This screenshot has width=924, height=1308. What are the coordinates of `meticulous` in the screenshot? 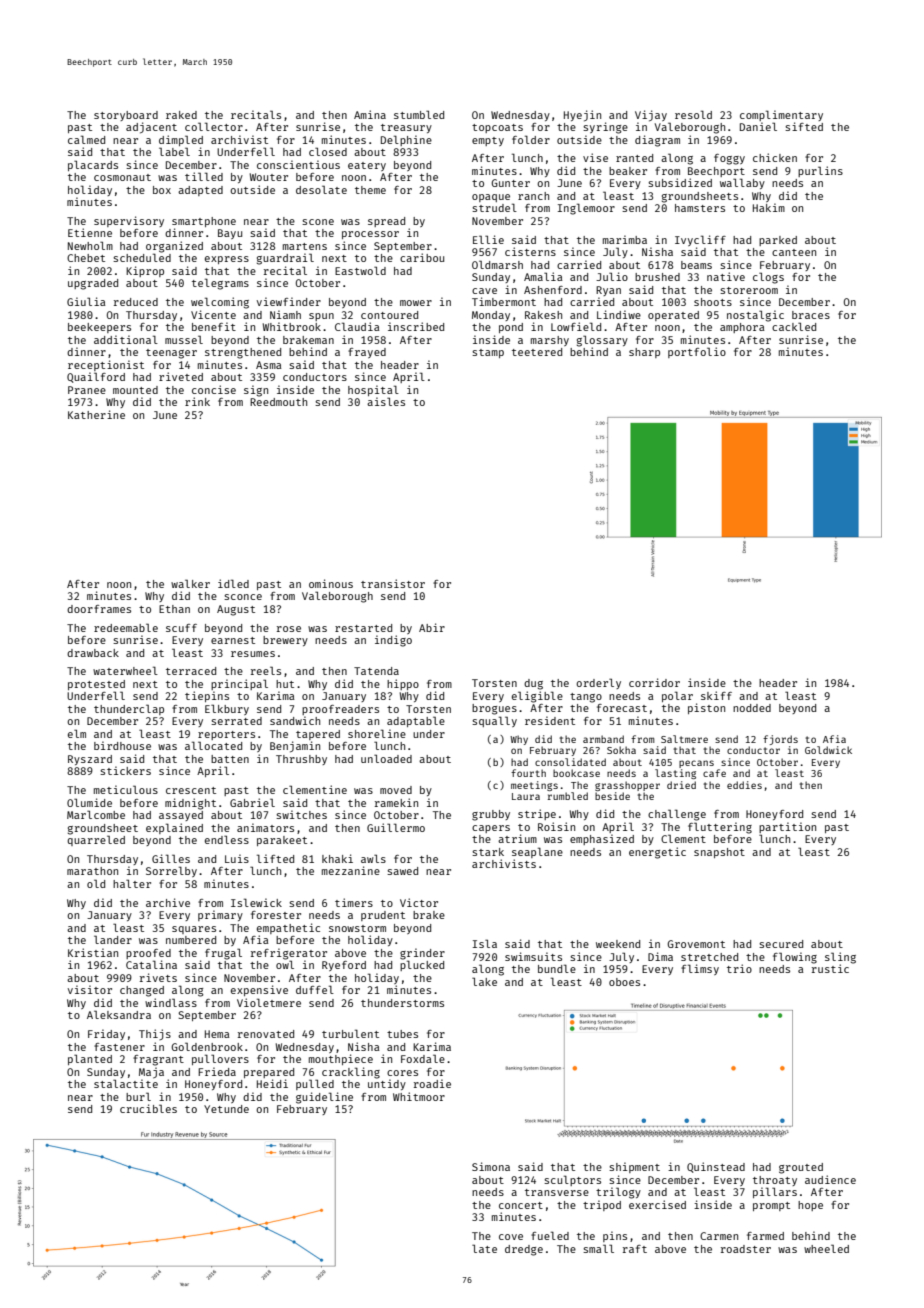 It's located at (126, 789).
